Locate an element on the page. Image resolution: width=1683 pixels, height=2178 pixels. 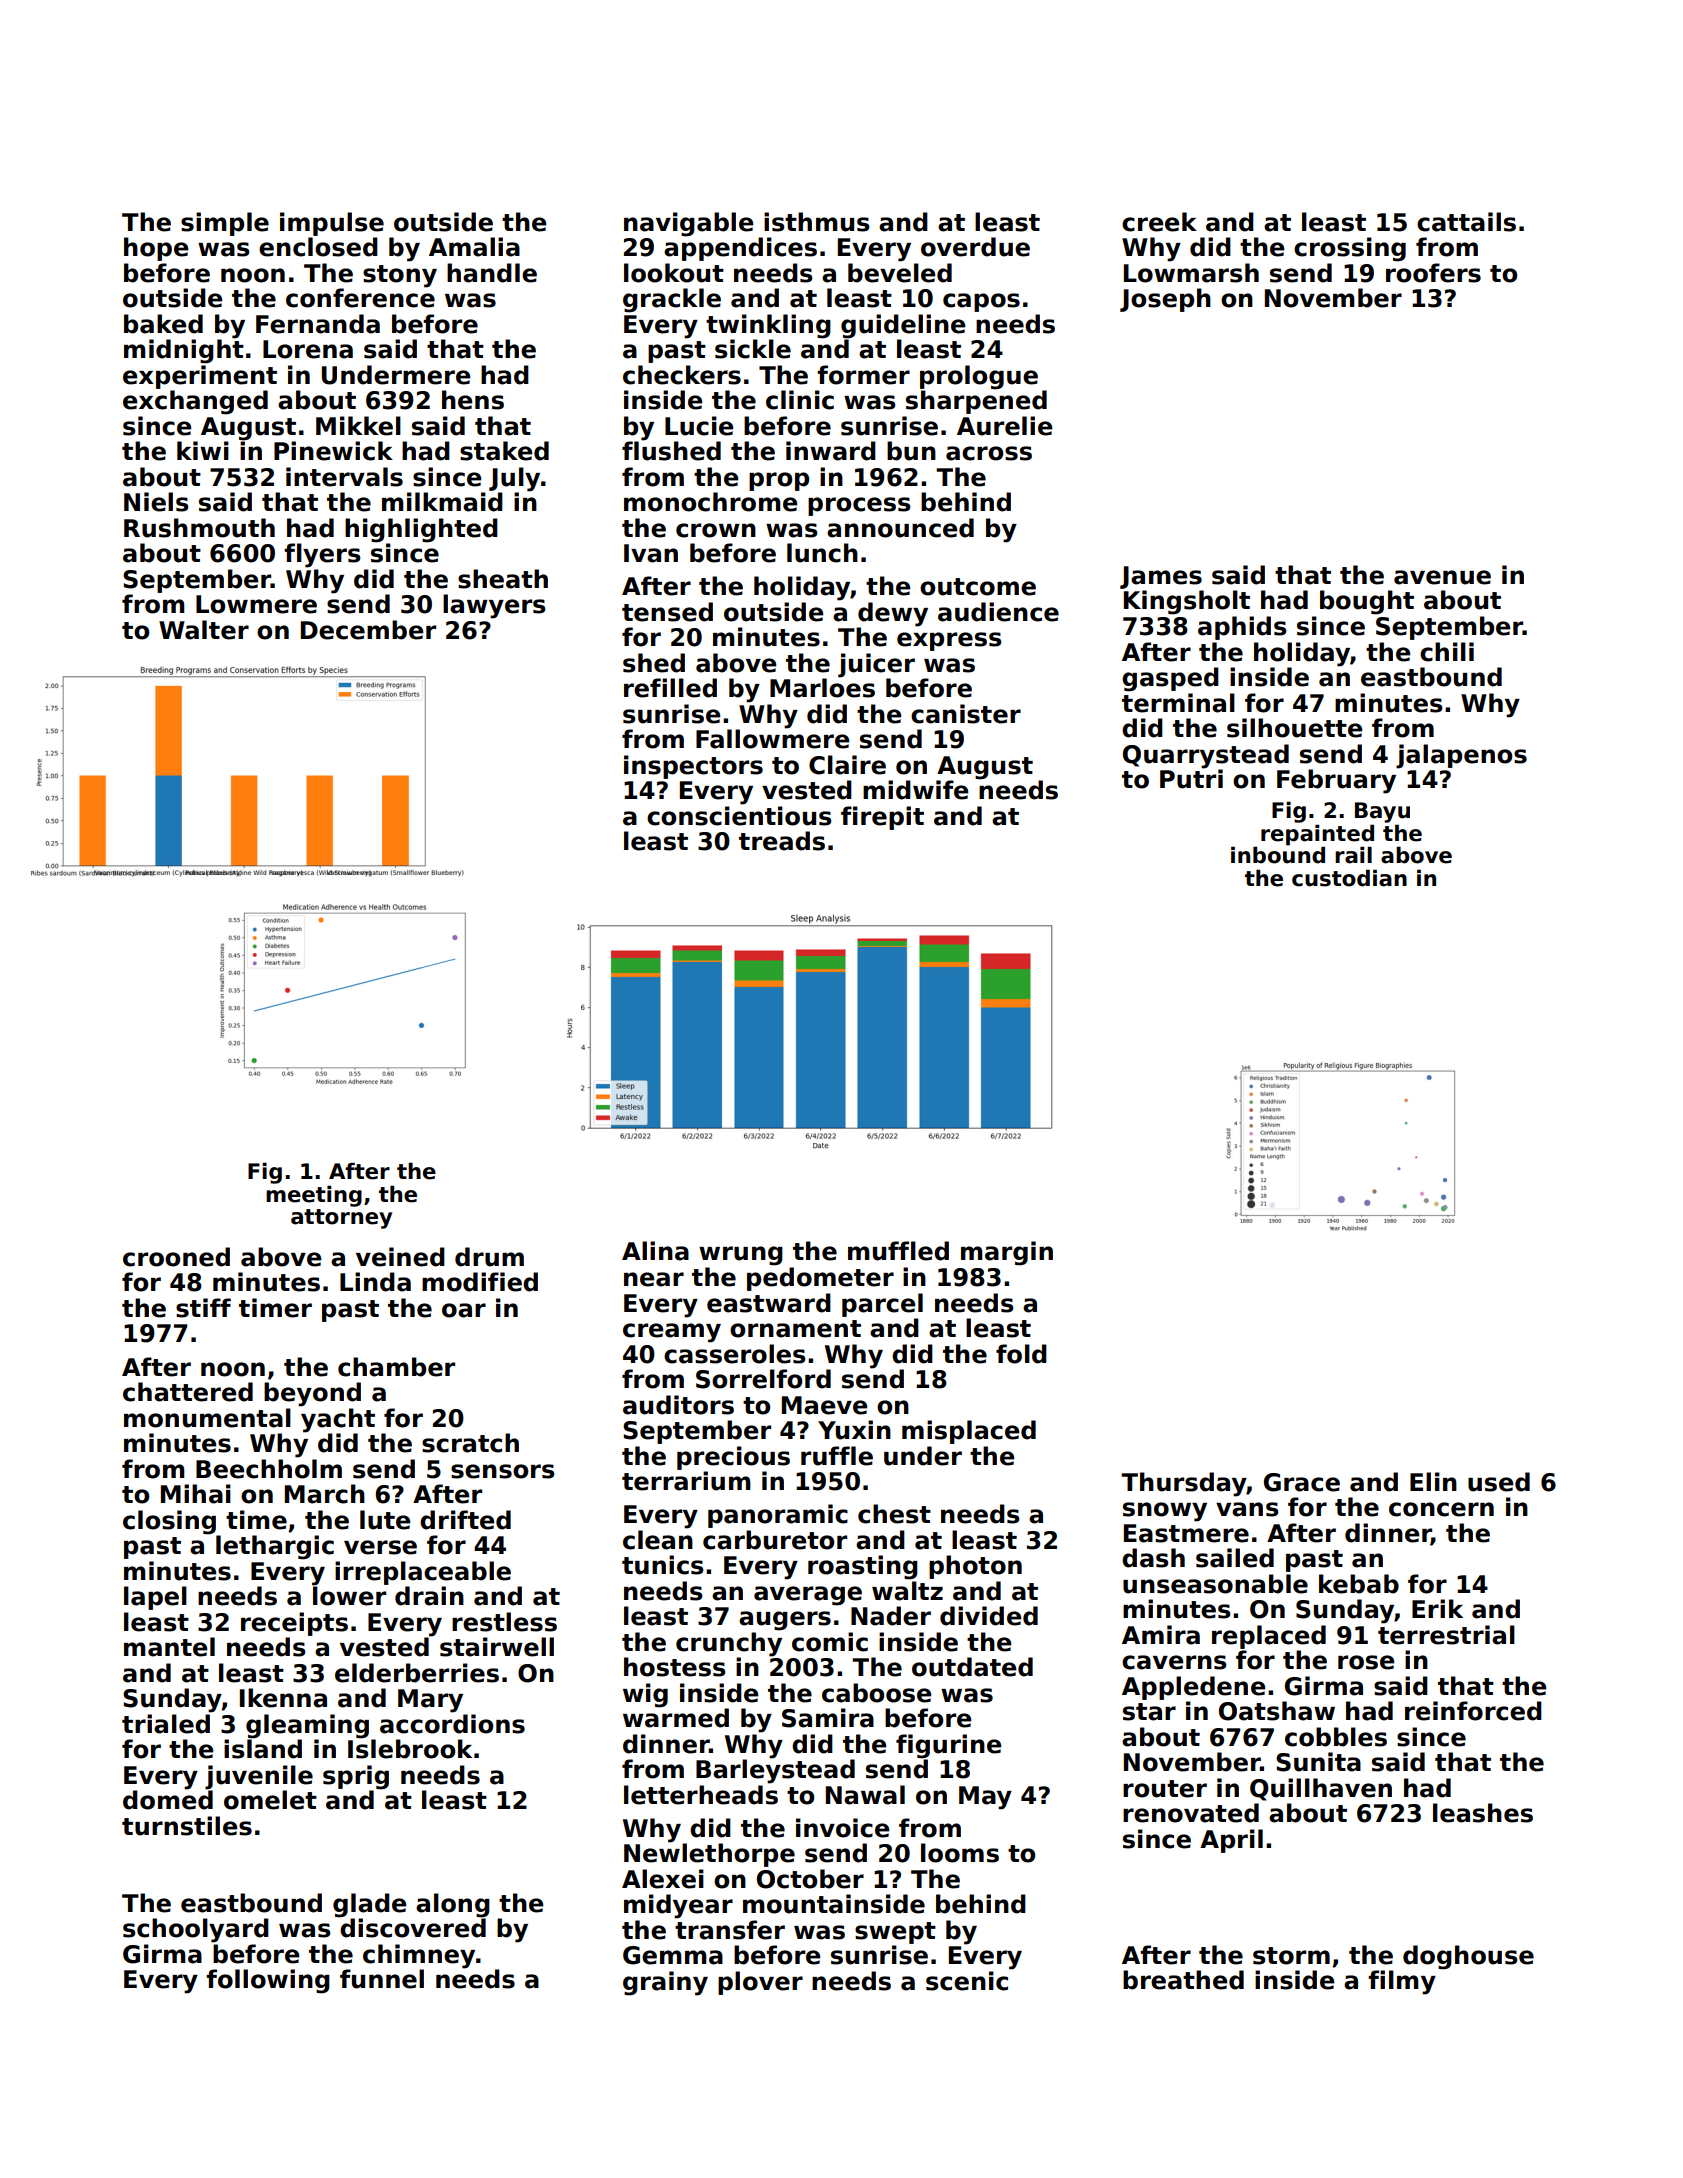
wrung is located at coordinates (741, 1256).
